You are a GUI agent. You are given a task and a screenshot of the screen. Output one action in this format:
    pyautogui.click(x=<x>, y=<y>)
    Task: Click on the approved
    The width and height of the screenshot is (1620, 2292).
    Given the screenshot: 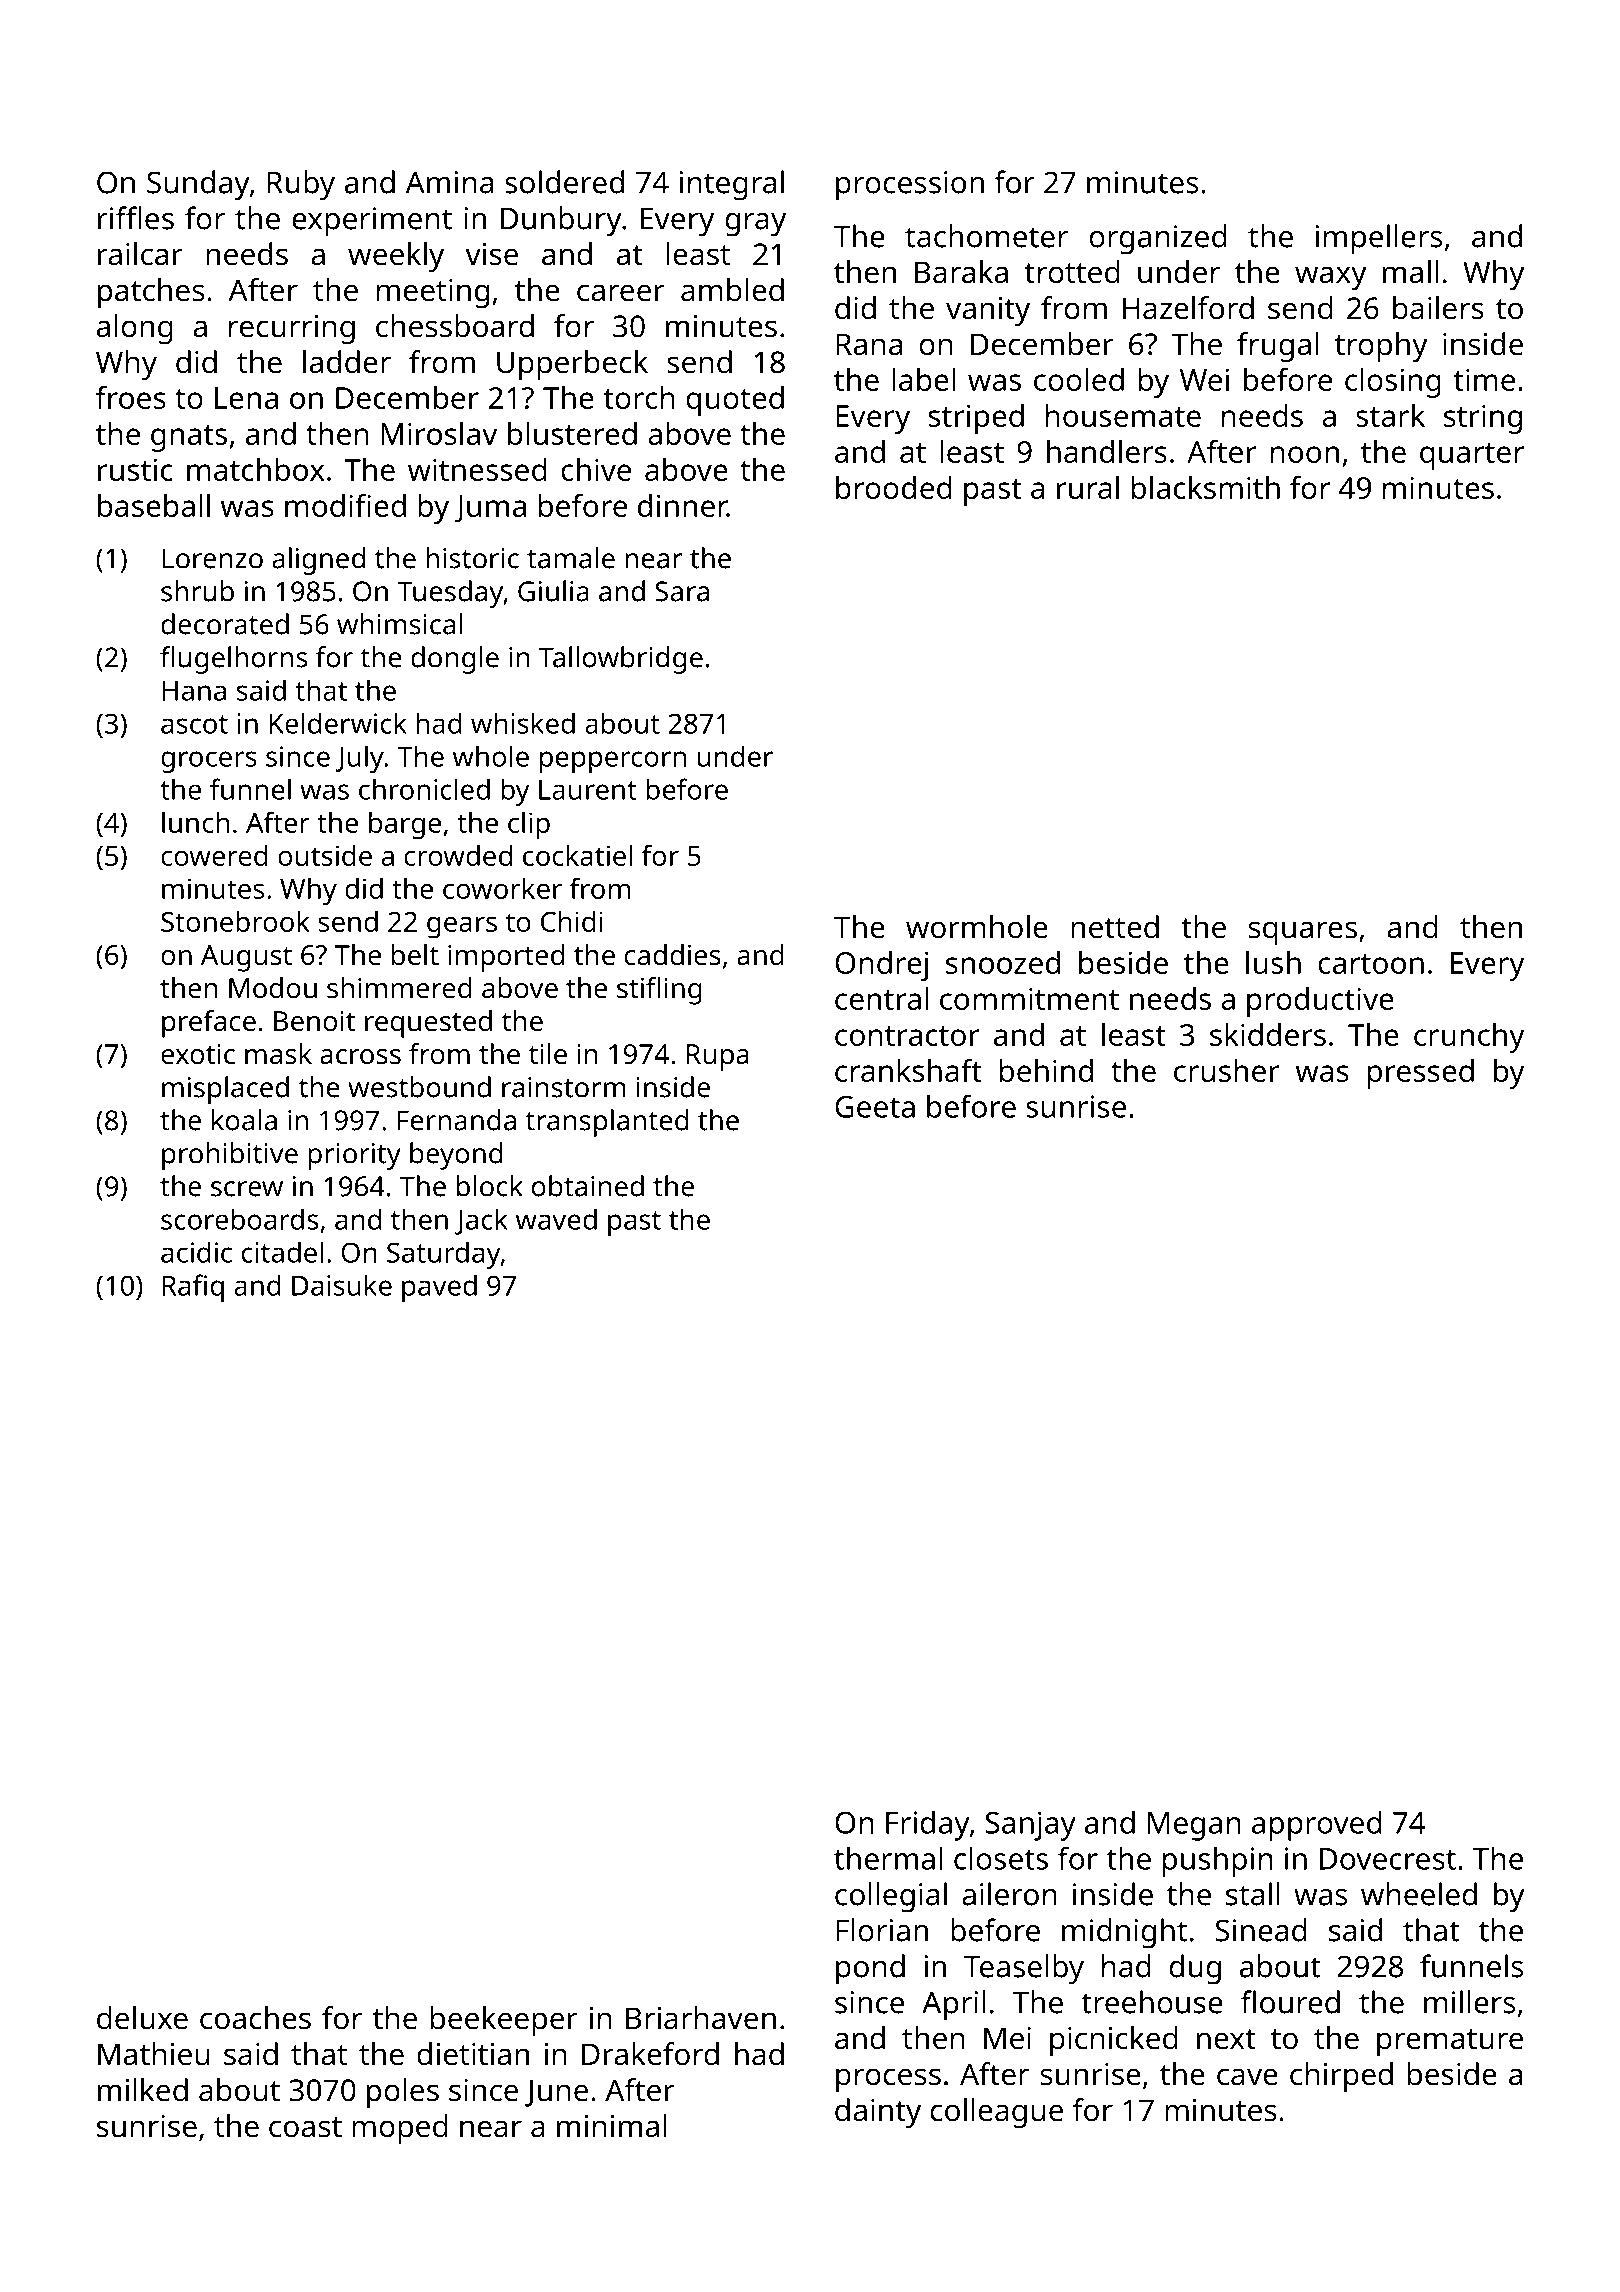 What is the action you would take?
    pyautogui.click(x=1317, y=1825)
